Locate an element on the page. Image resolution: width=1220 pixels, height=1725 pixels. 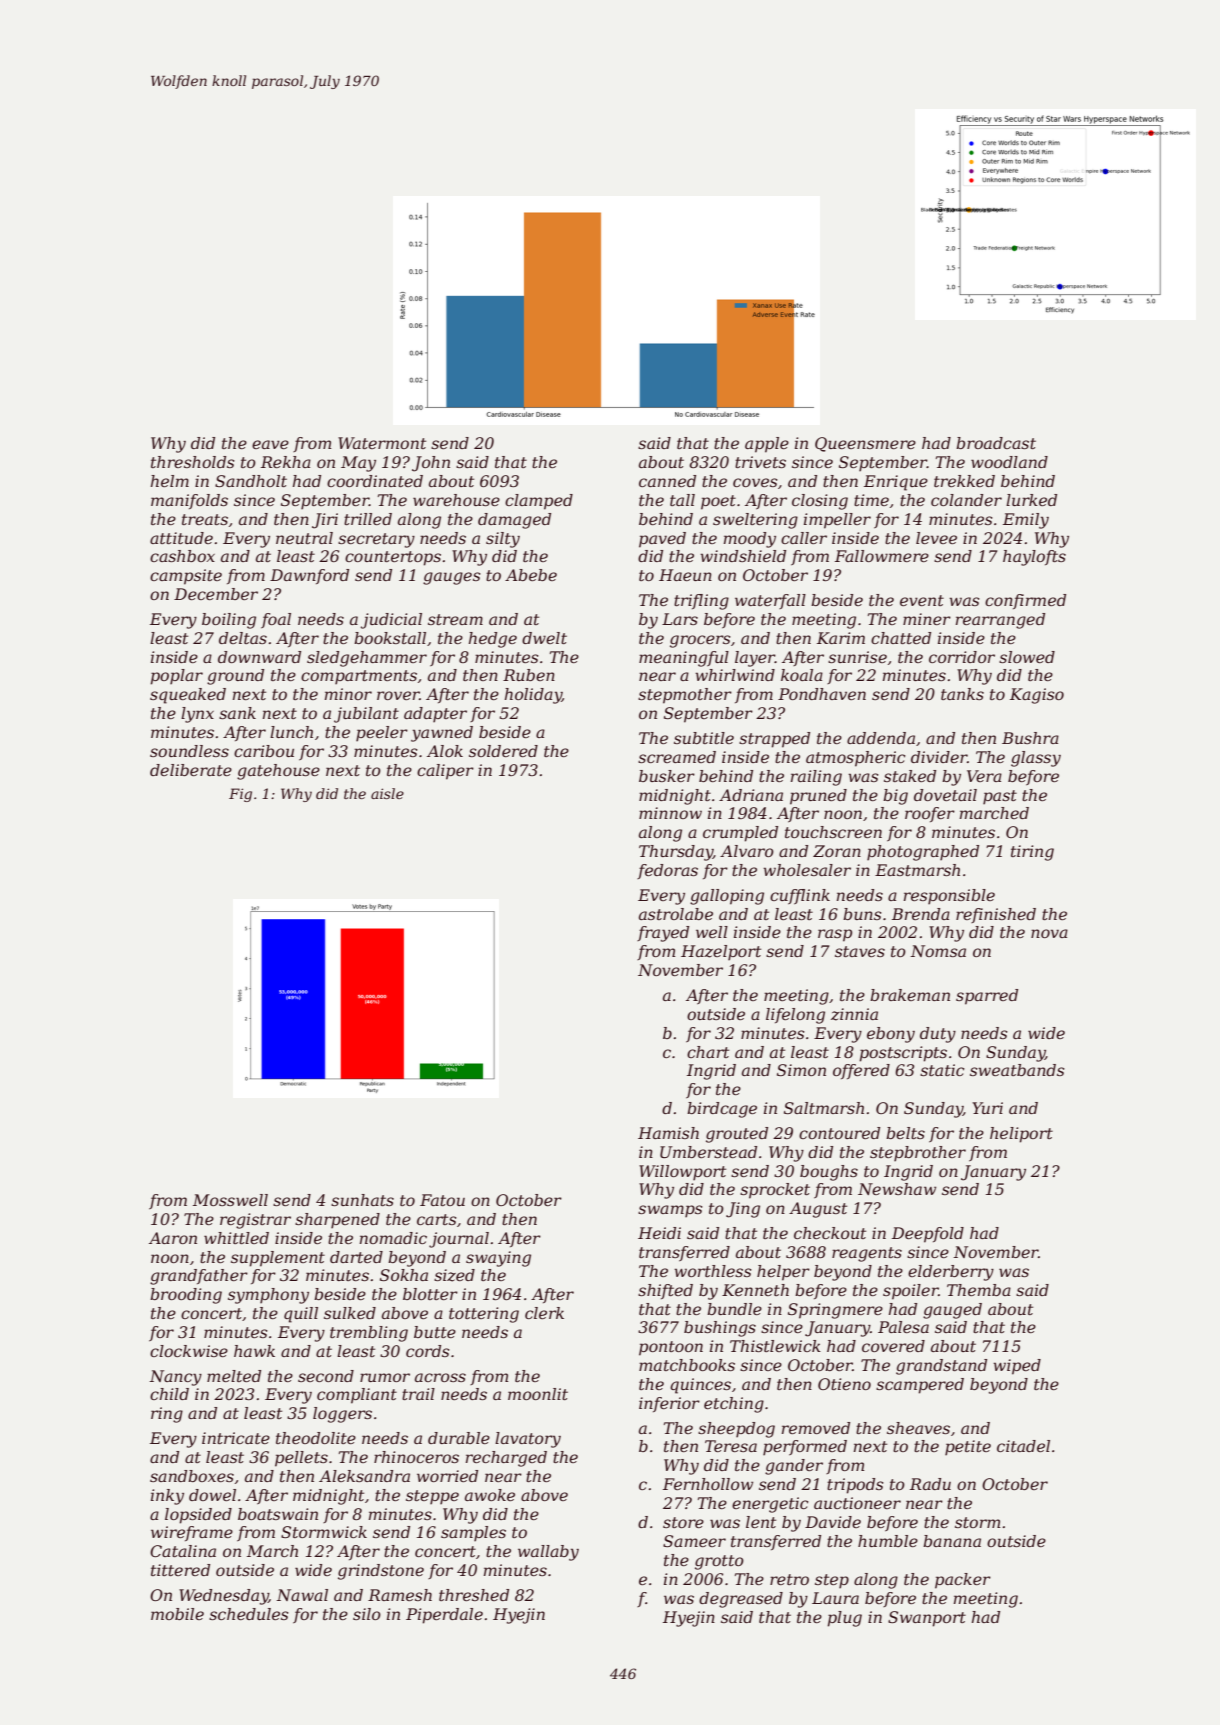
sunhats is located at coordinates (362, 1200).
